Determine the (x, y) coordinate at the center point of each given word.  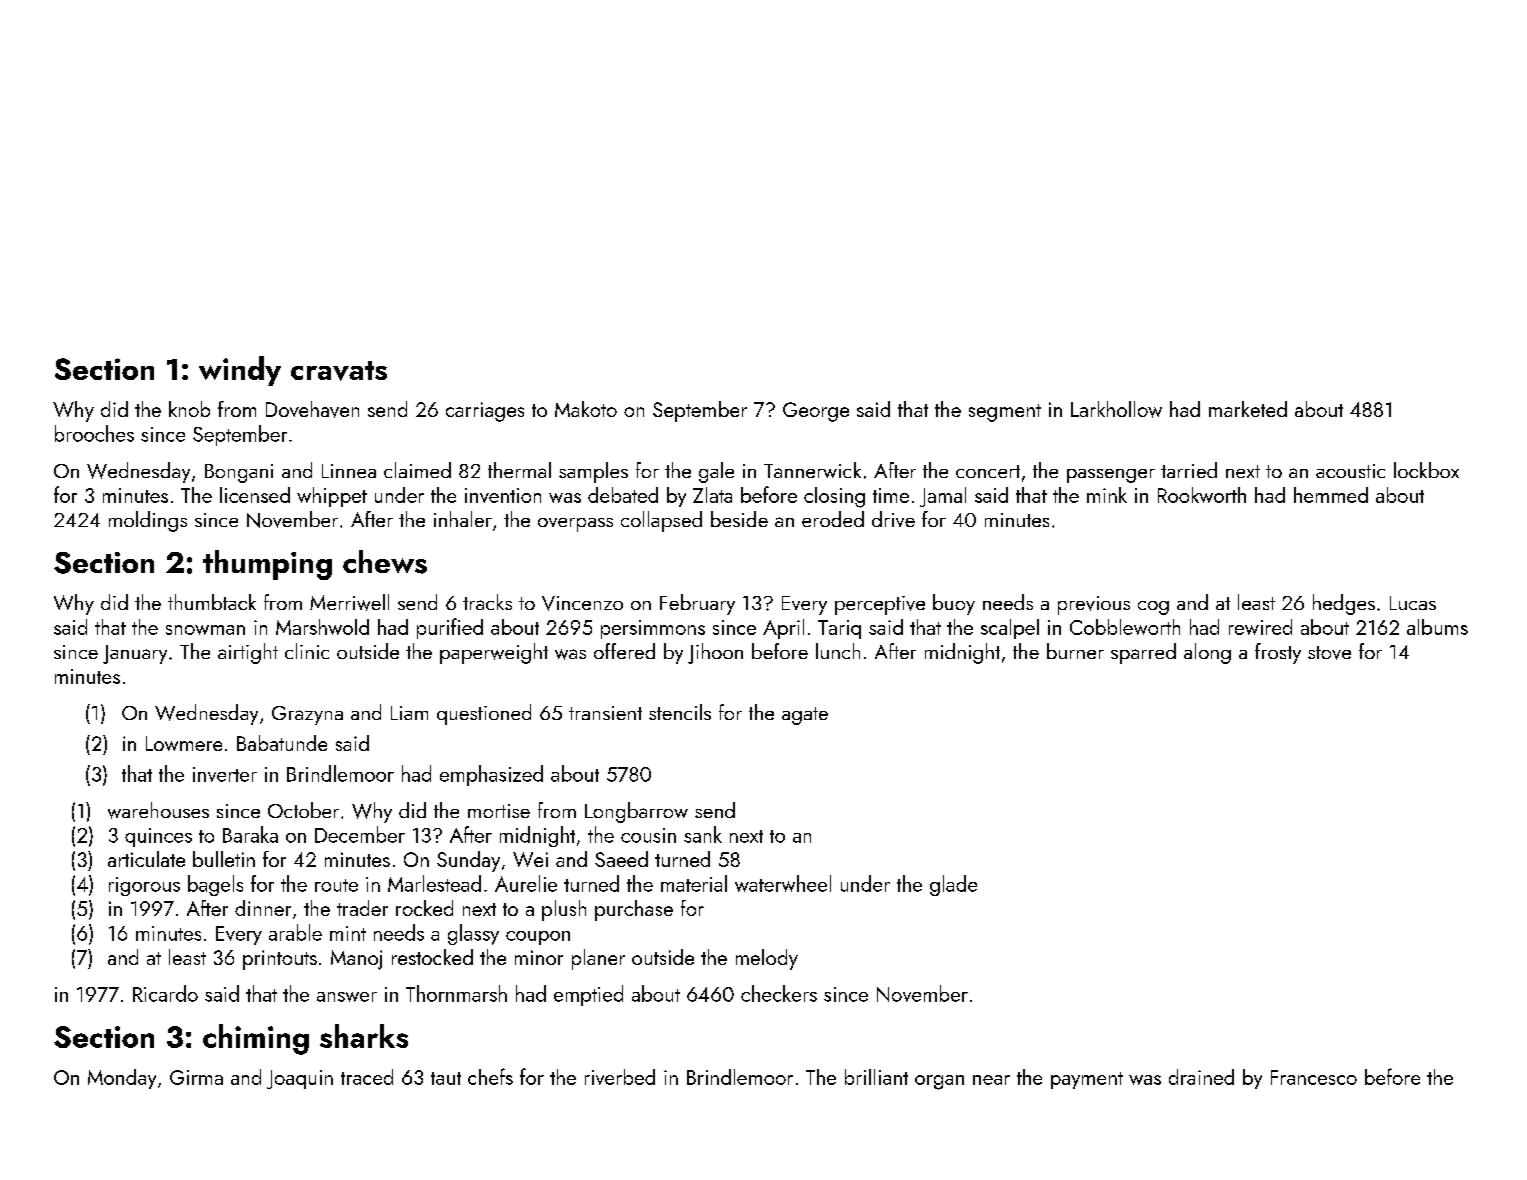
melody (767, 959)
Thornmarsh (456, 993)
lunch (838, 651)
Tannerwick (812, 470)
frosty (1278, 653)
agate (805, 716)
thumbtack (212, 602)
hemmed (1331, 495)
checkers (779, 993)
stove (1329, 653)
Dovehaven (312, 409)
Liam (409, 713)
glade (953, 885)
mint (348, 933)
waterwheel (783, 883)
